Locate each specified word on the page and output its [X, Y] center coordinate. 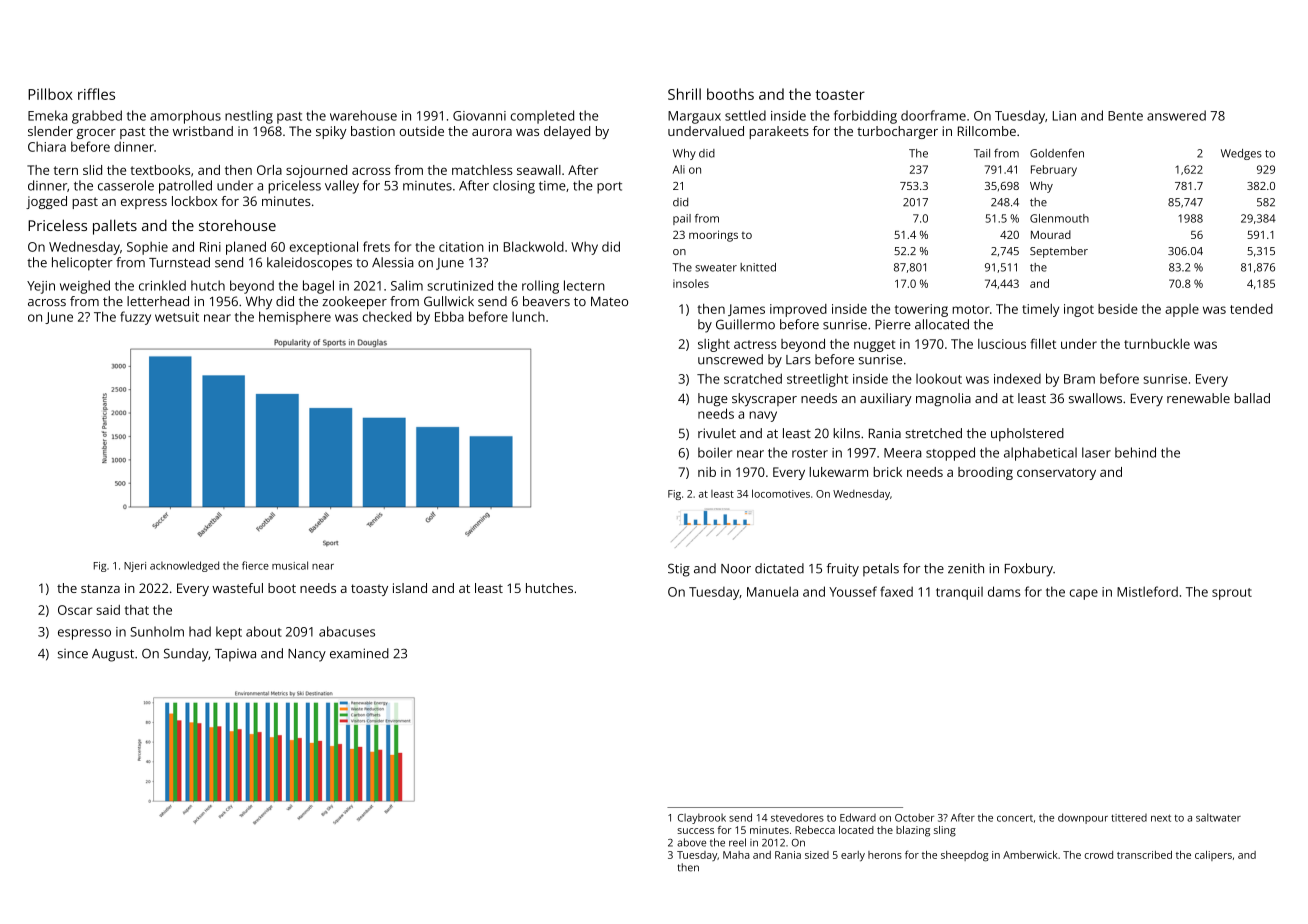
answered [1176, 115]
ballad [1252, 398]
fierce [255, 565]
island [410, 588]
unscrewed [730, 359]
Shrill [684, 94]
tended [1251, 309]
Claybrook [702, 818]
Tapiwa [235, 655]
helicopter [82, 264]
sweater [716, 268]
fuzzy [135, 318]
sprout [1232, 594]
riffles [96, 94]
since [73, 654]
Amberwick [1030, 855]
